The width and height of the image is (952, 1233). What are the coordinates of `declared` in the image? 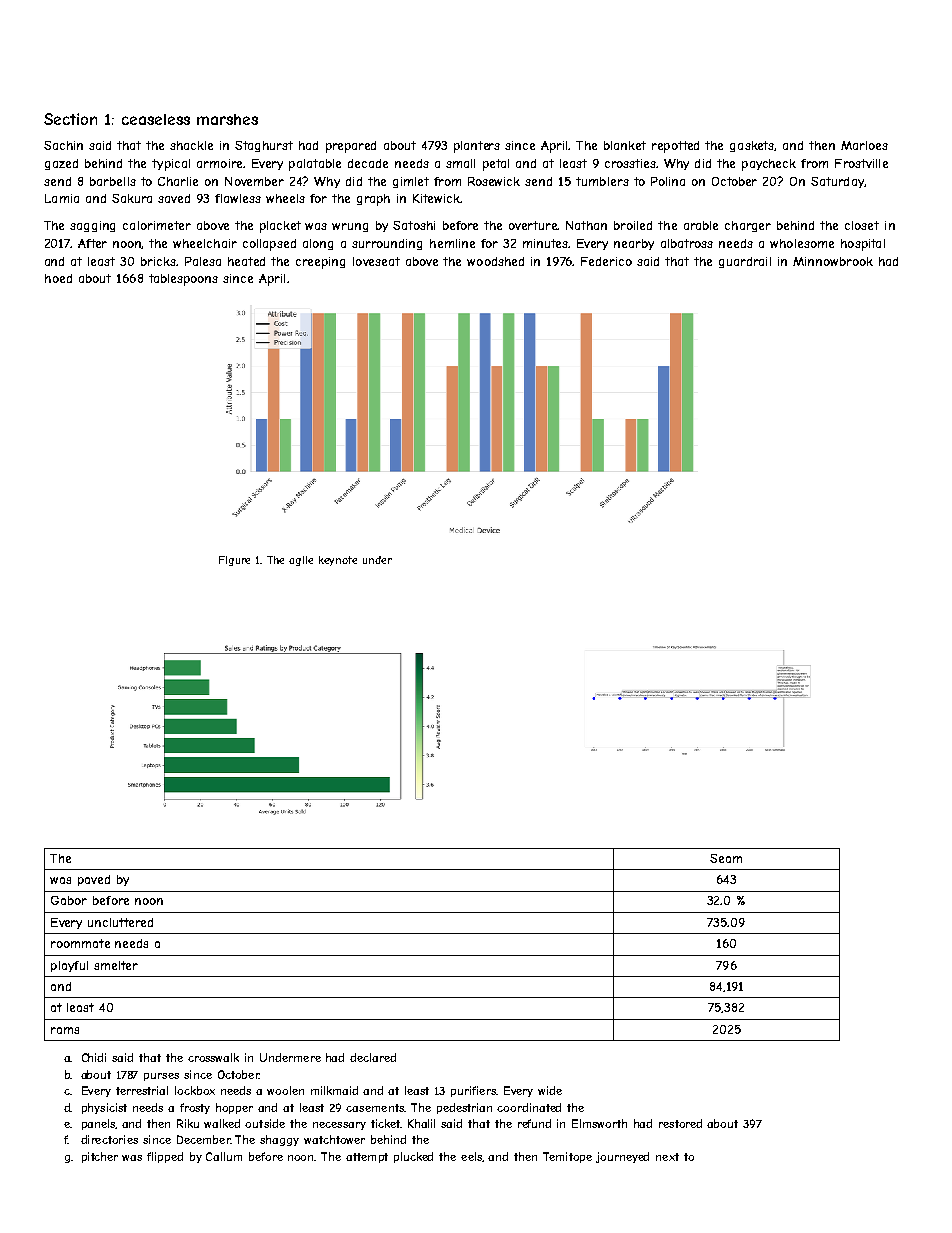 It's located at (373, 1057).
